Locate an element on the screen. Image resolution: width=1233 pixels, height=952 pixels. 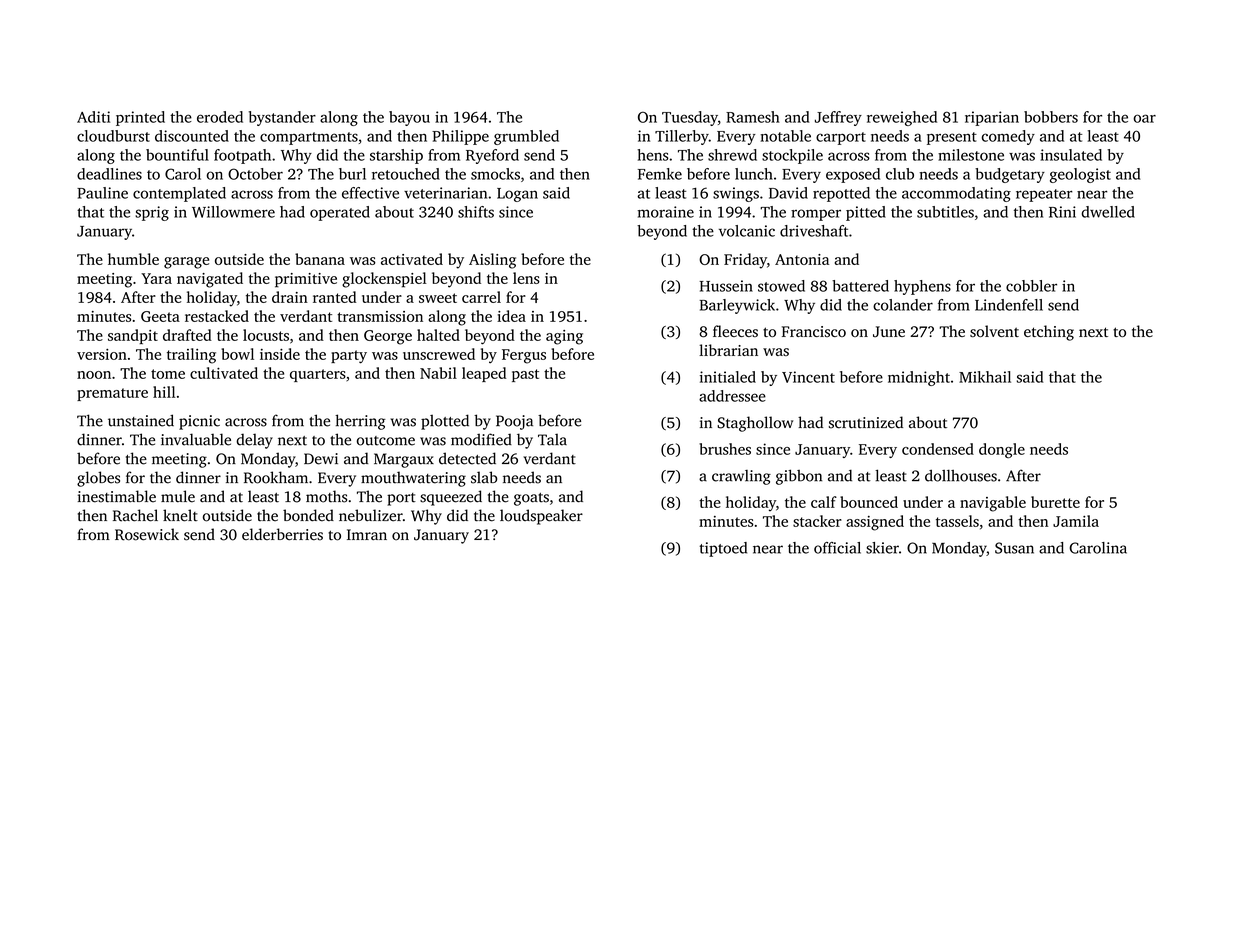
midnight is located at coordinates (919, 378).
